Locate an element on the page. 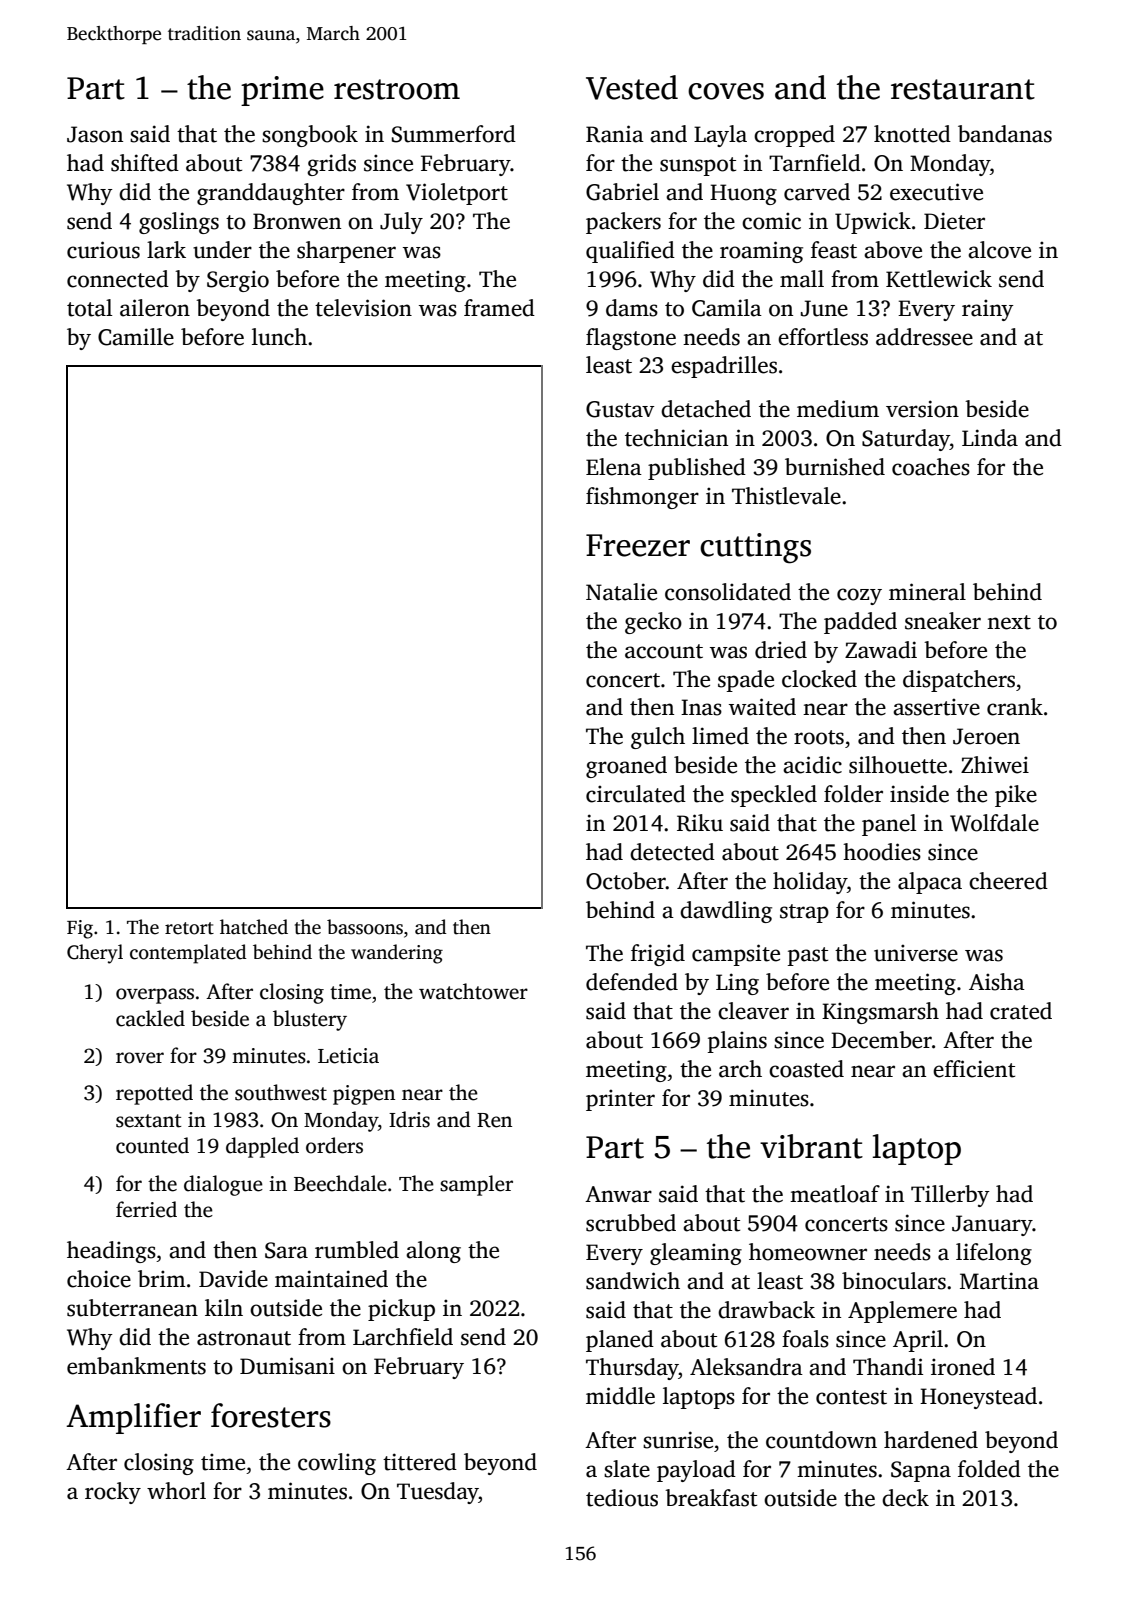 The image size is (1129, 1597). cozy is located at coordinates (859, 596).
